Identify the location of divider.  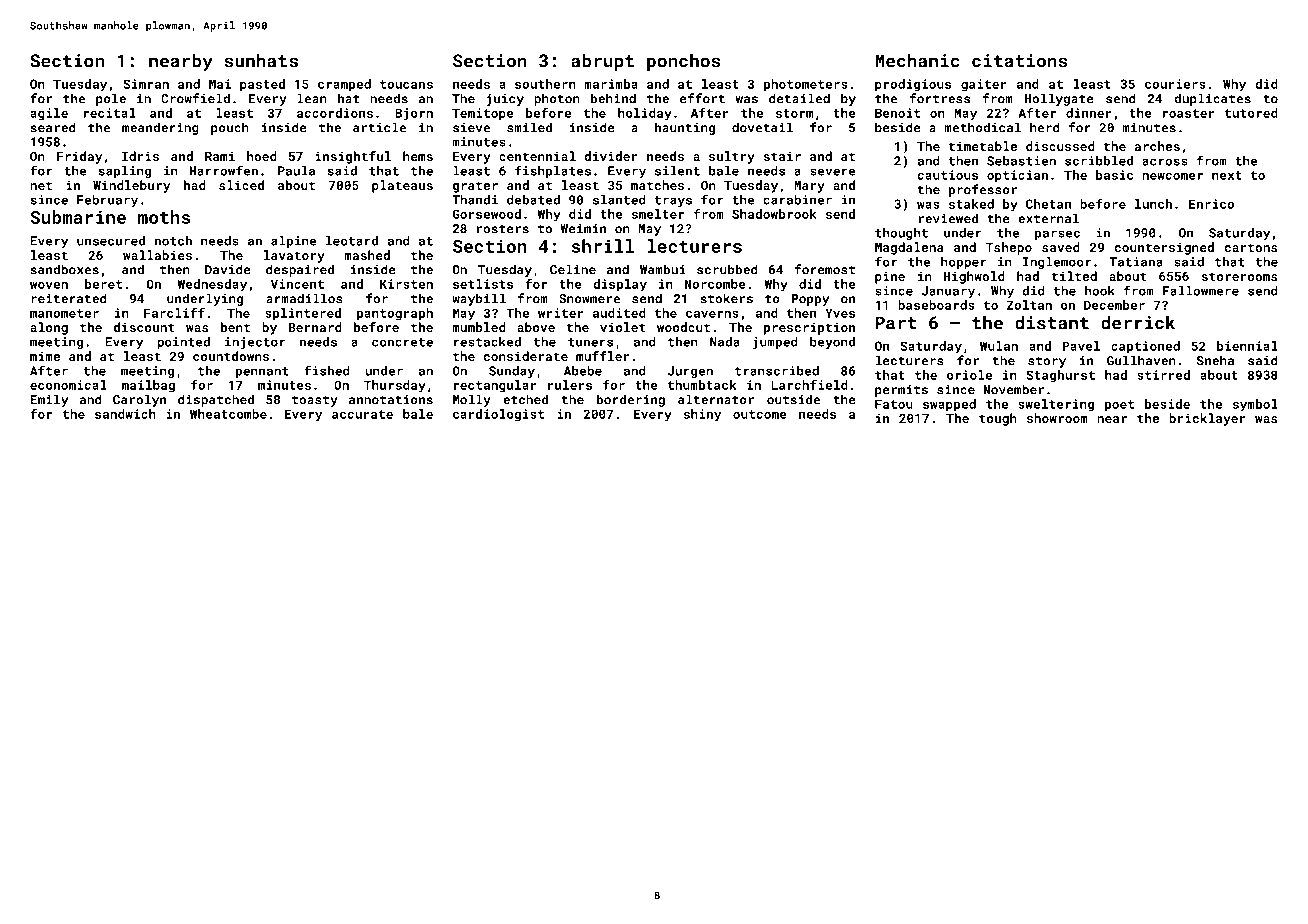
(611, 156).
